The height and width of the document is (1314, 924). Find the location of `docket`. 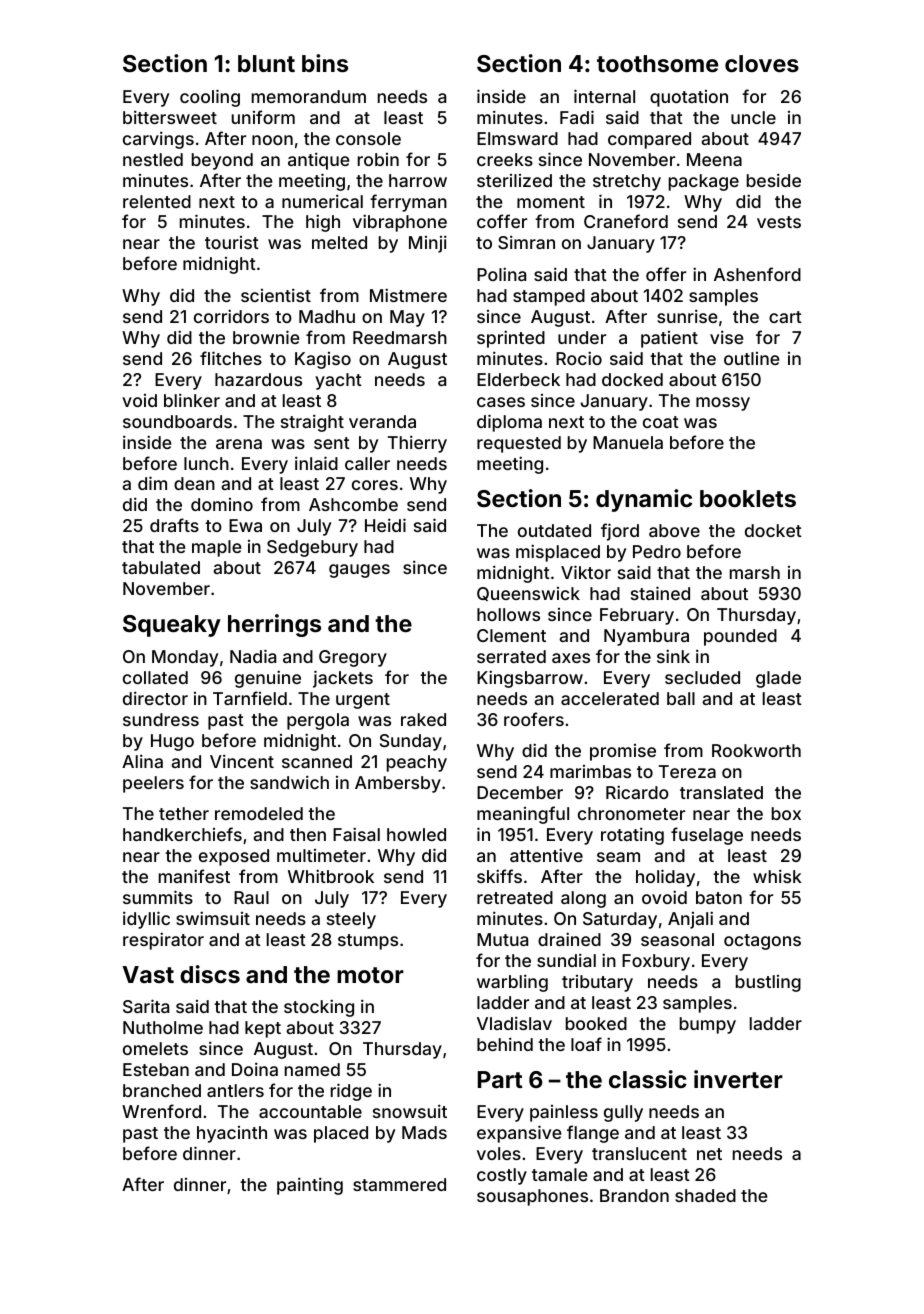

docket is located at coordinates (773, 530).
